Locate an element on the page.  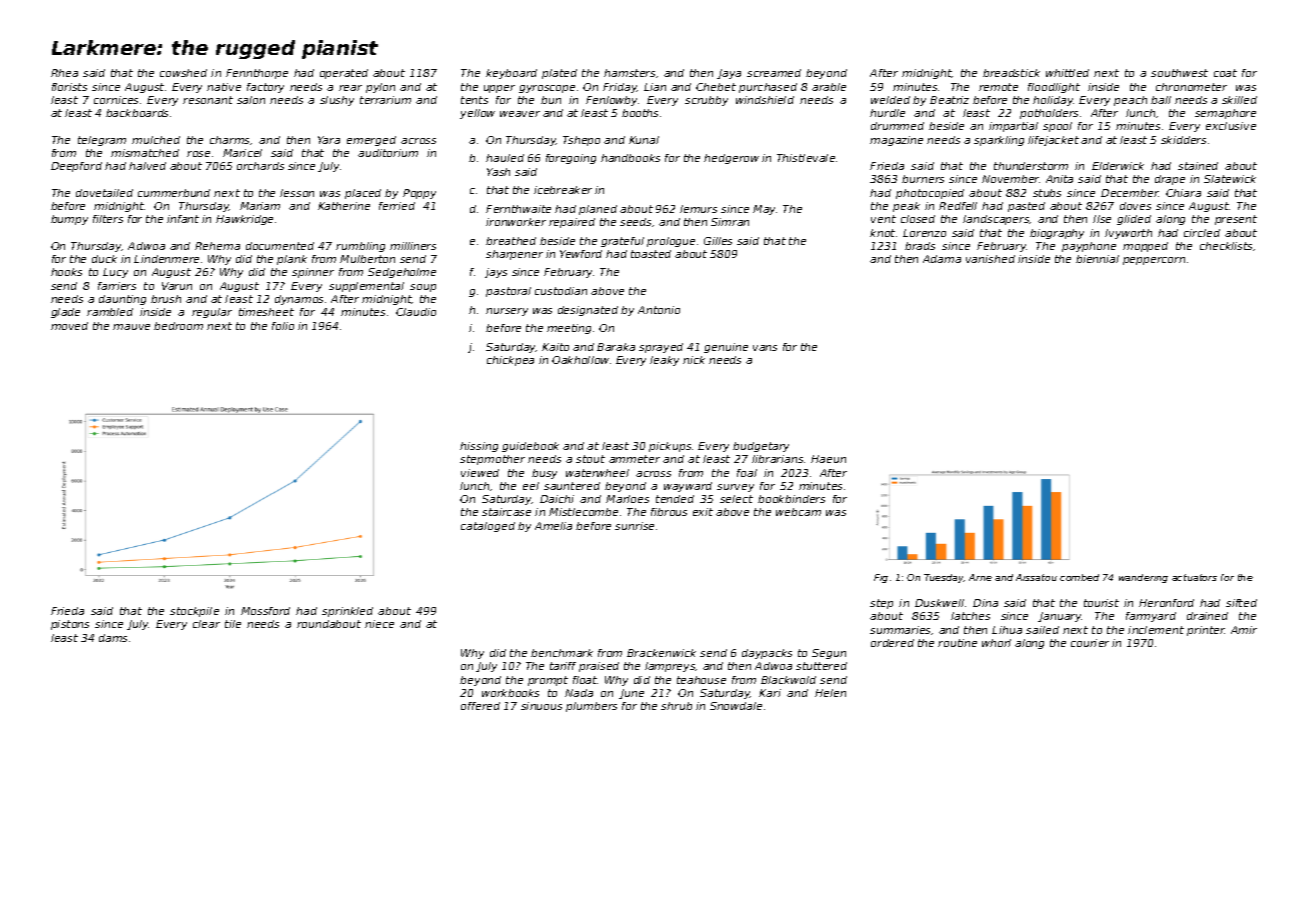
folio is located at coordinates (283, 326).
